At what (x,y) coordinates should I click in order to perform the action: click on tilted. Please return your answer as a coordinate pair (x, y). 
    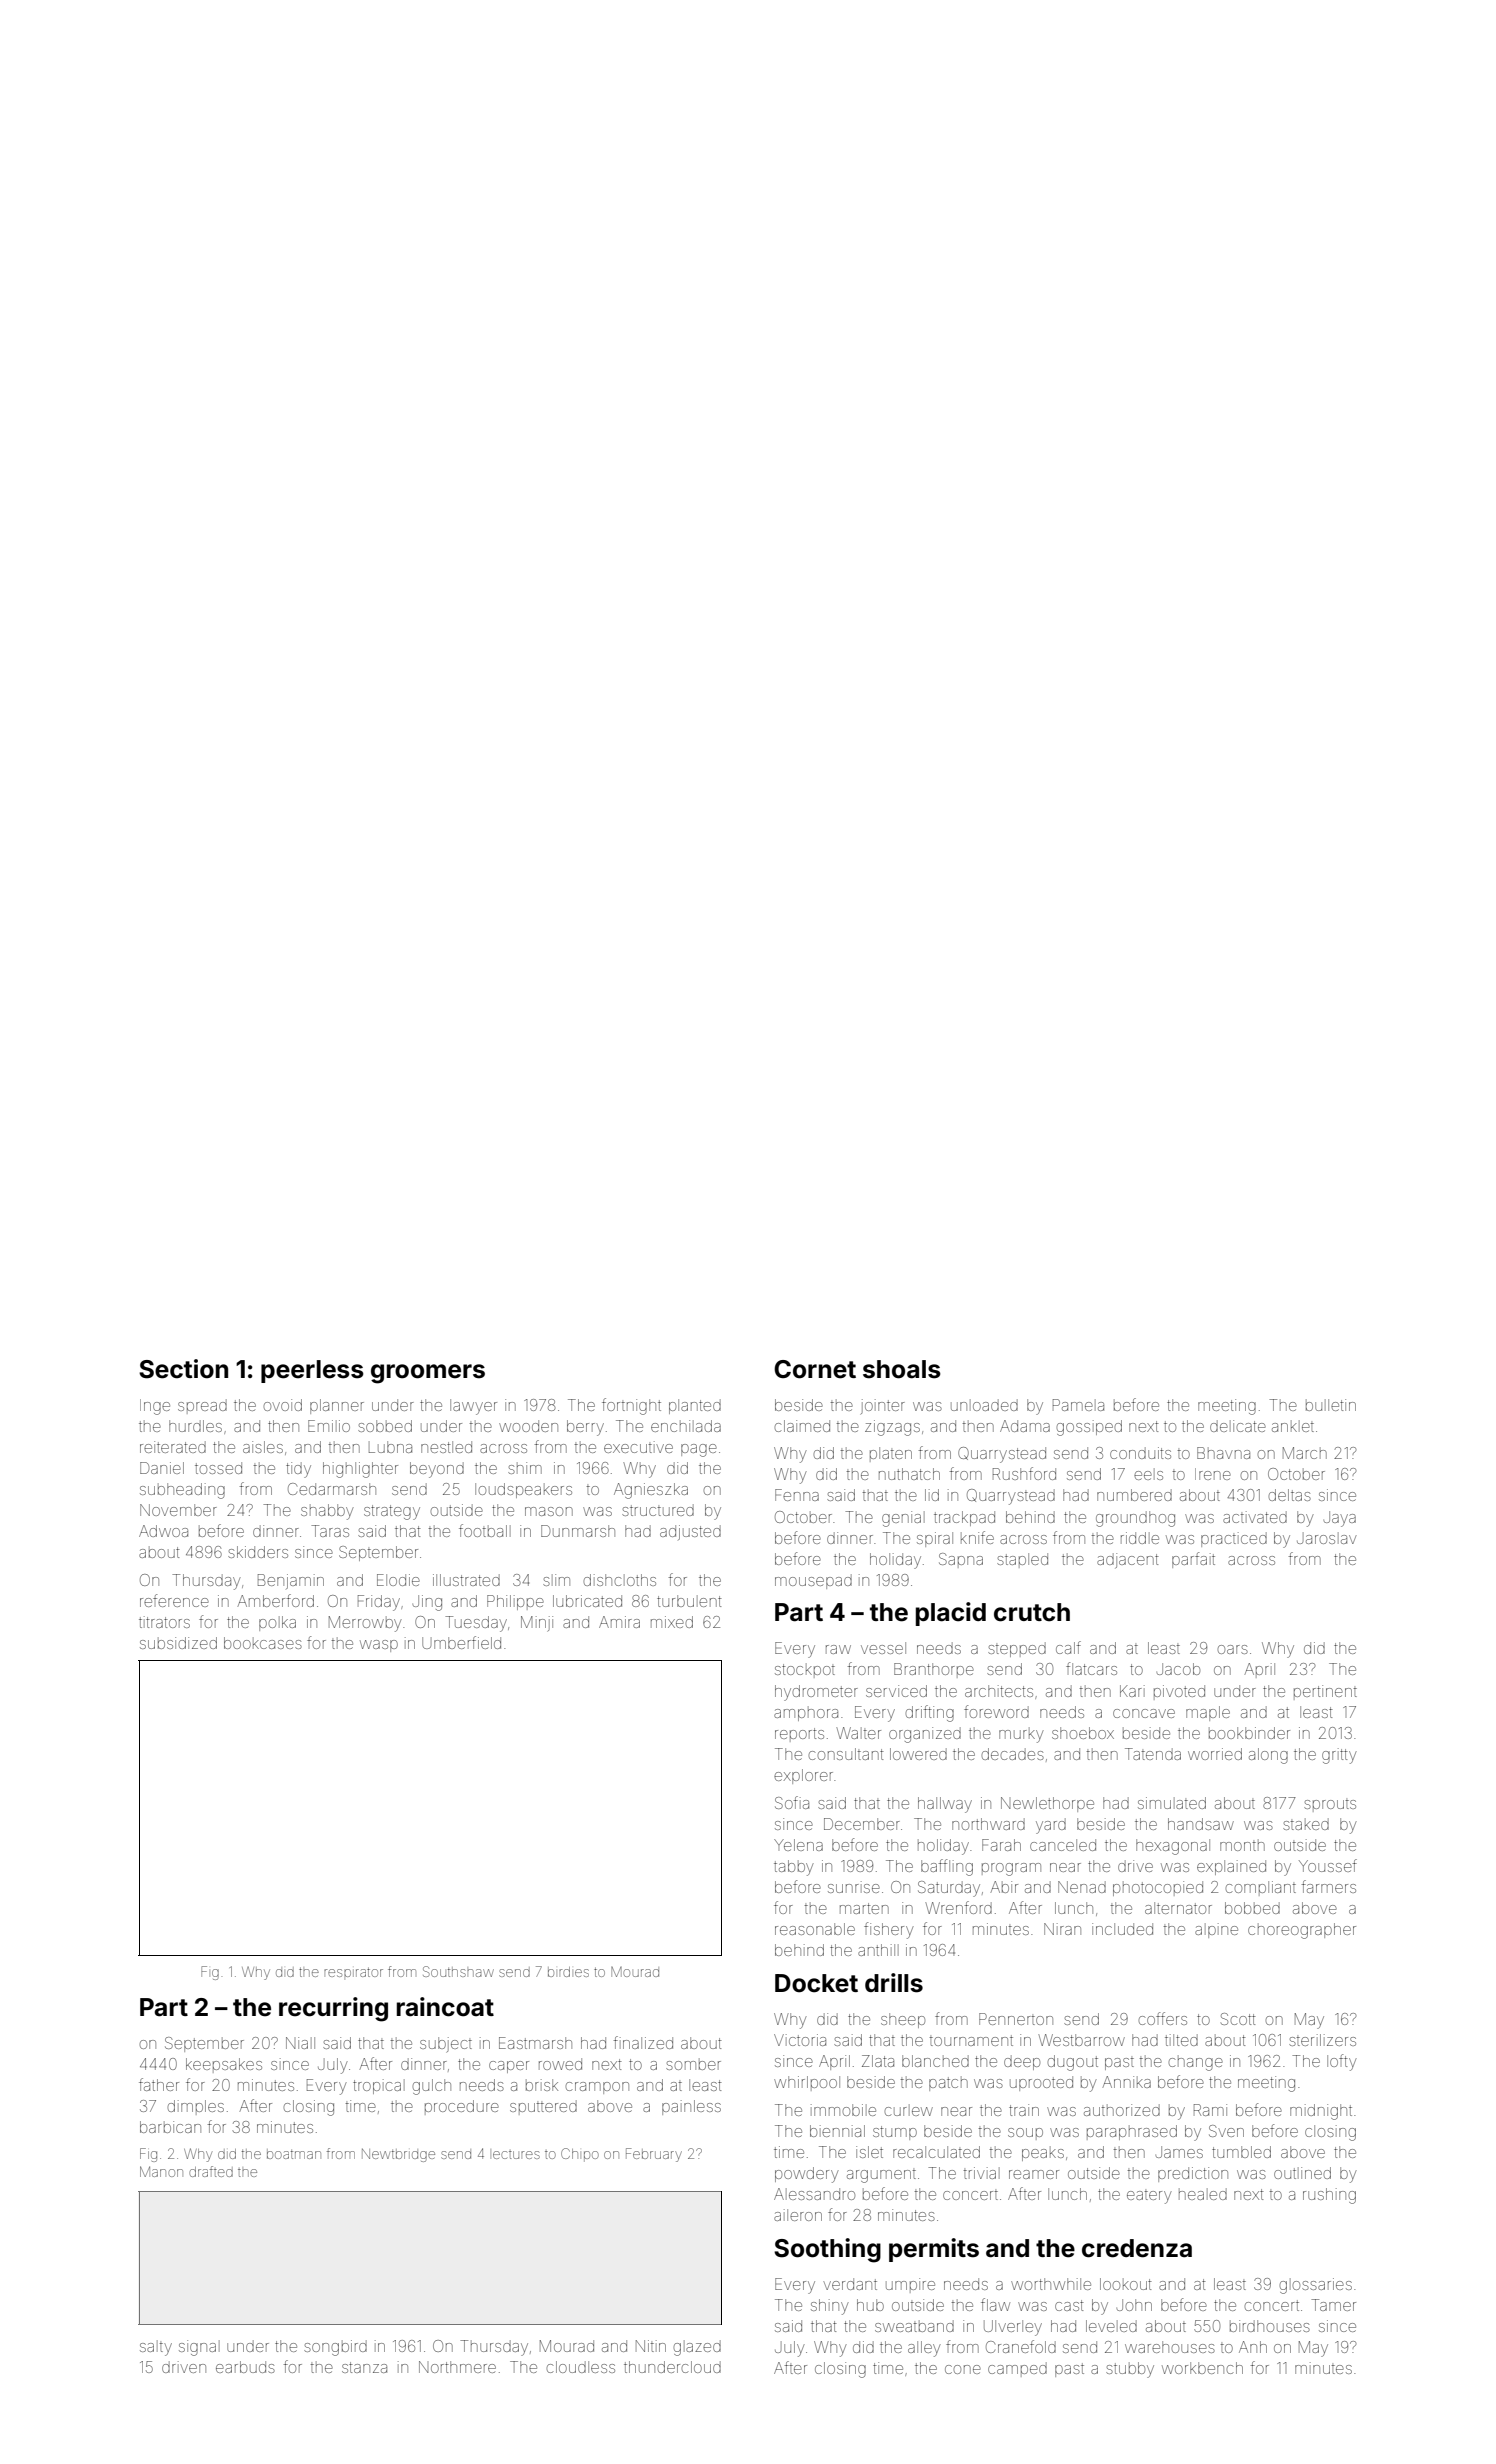
    Looking at the image, I should click on (1181, 2040).
